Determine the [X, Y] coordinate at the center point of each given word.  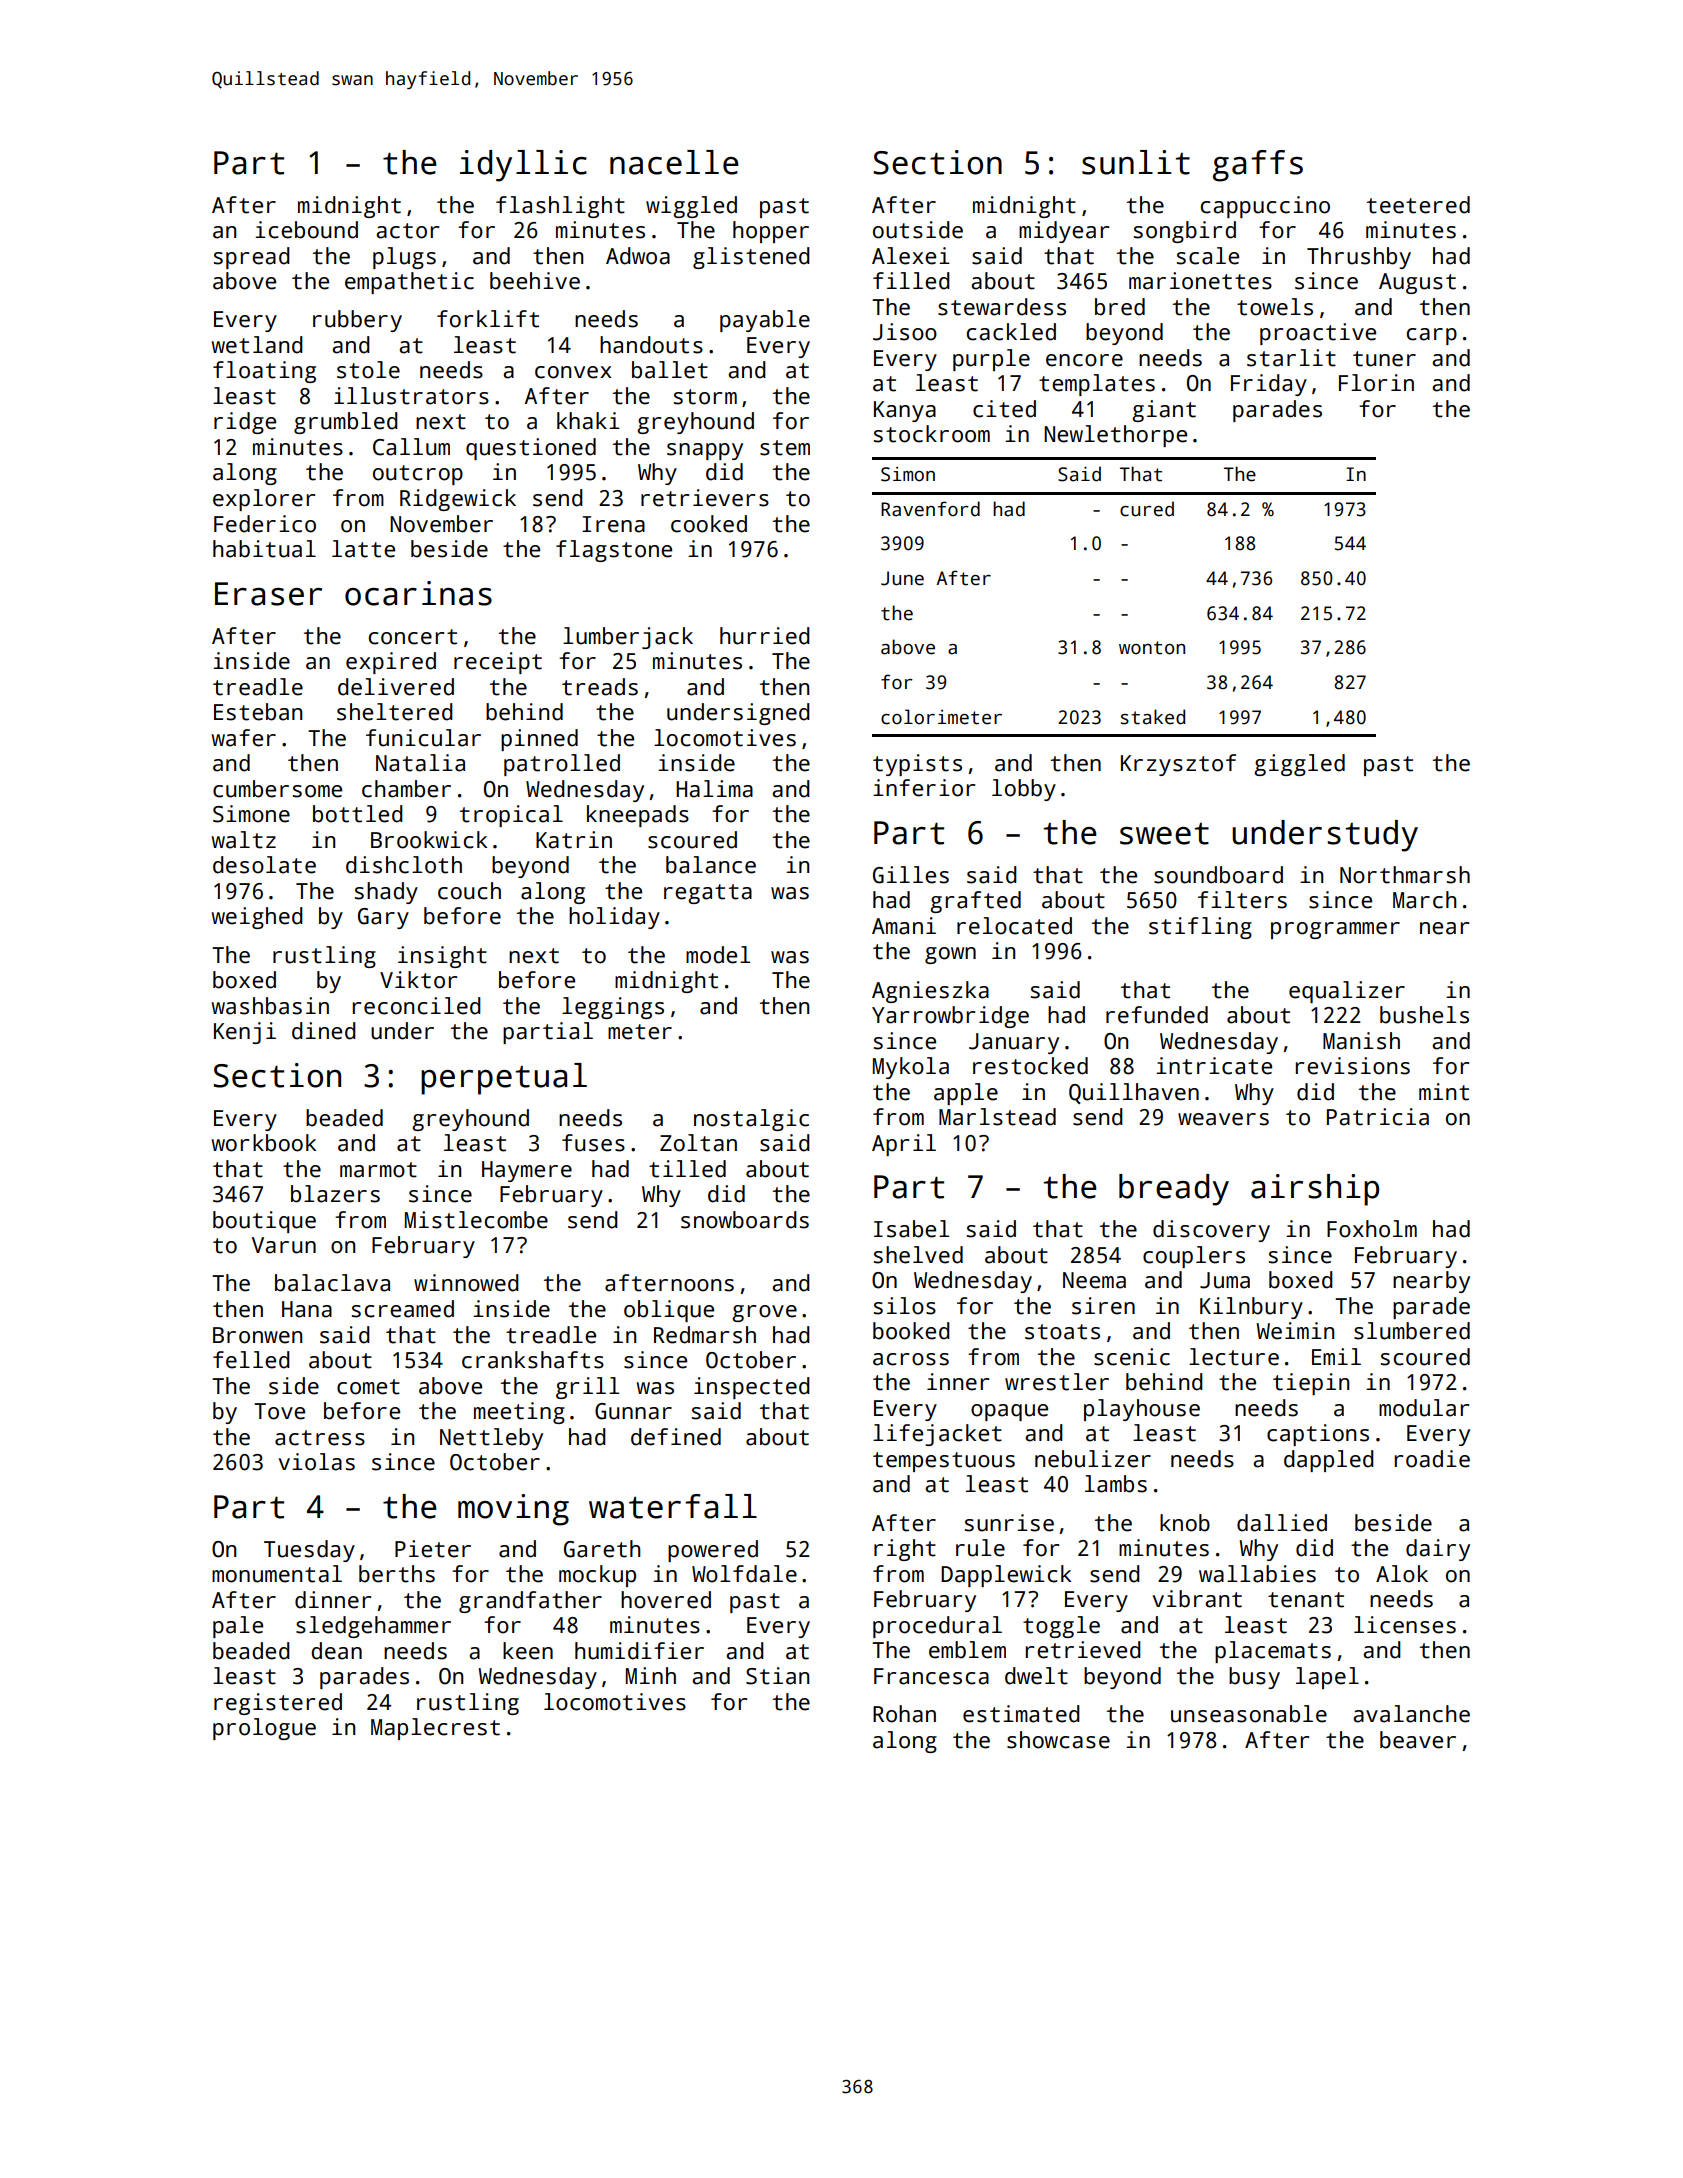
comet [368, 1387]
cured [1147, 509]
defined [676, 1437]
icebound [306, 230]
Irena [613, 524]
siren [1103, 1306]
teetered [1418, 205]
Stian [777, 1676]
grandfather [530, 1602]
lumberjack [628, 638]
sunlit [1136, 162]
